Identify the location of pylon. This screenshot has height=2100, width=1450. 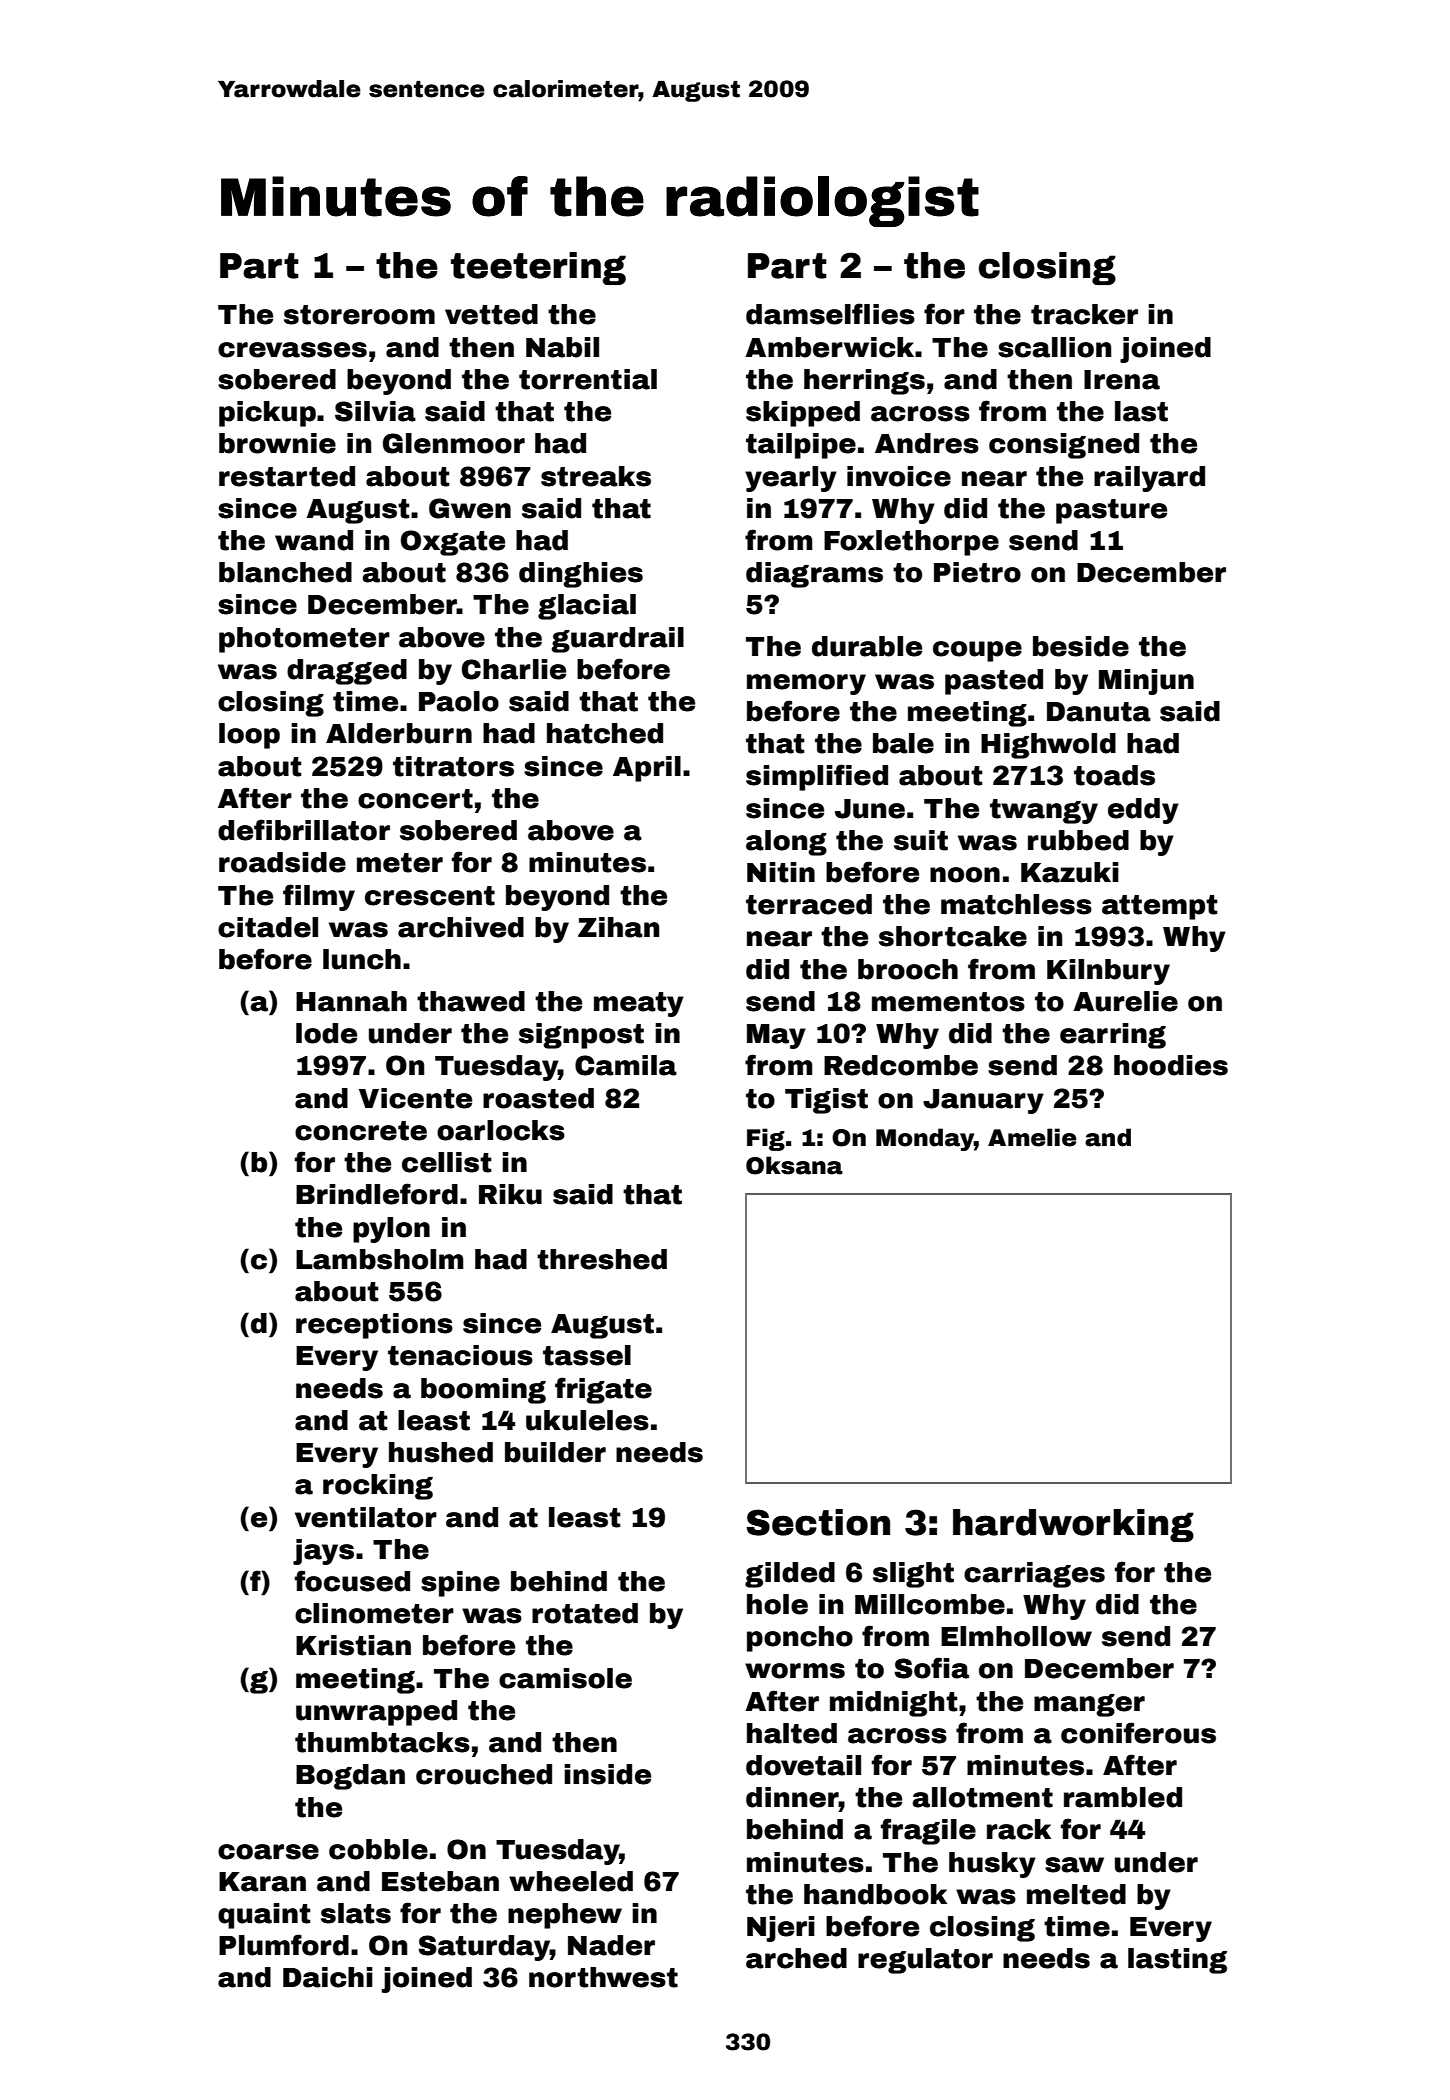
(391, 1230).
